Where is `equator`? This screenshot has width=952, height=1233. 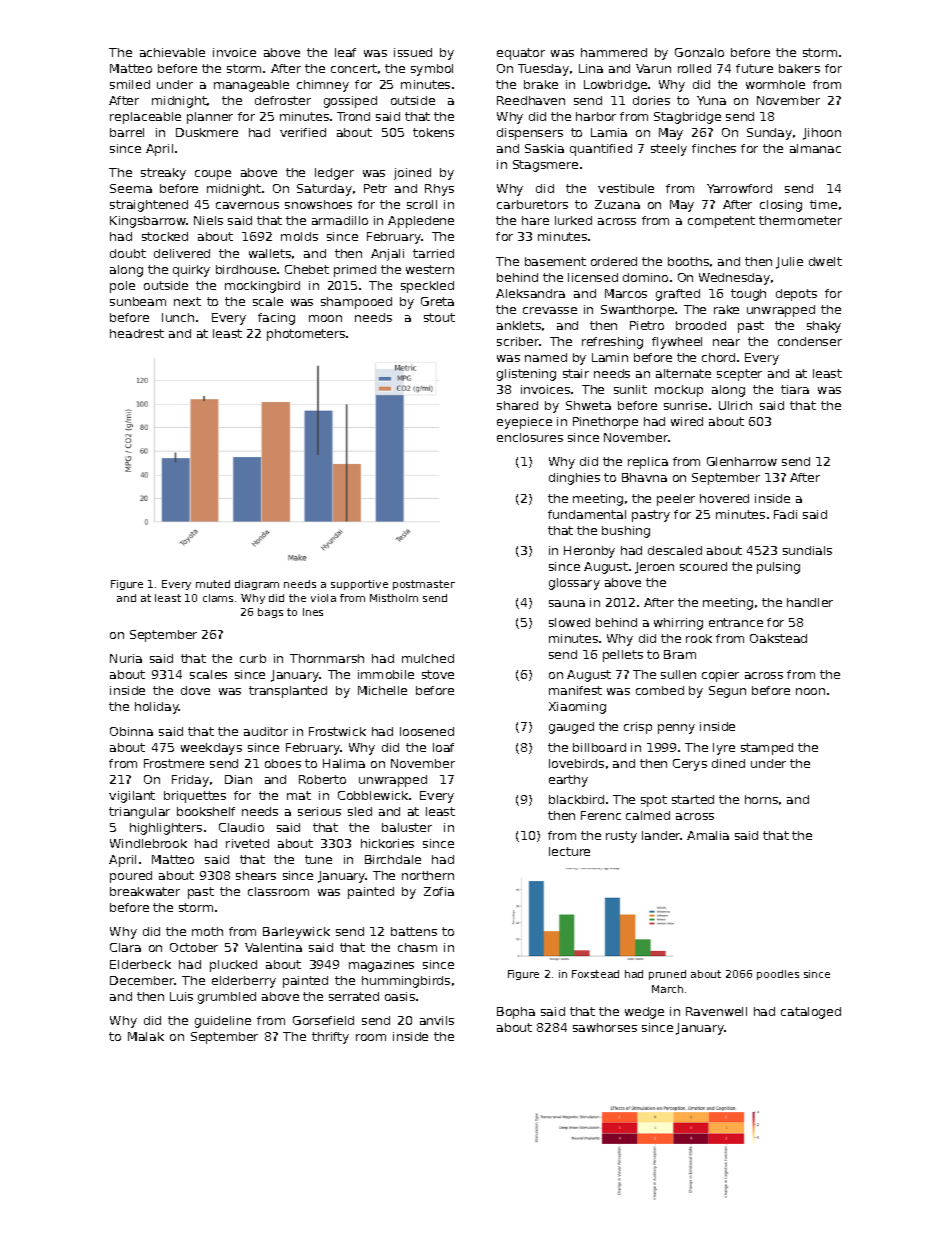 equator is located at coordinates (521, 54).
